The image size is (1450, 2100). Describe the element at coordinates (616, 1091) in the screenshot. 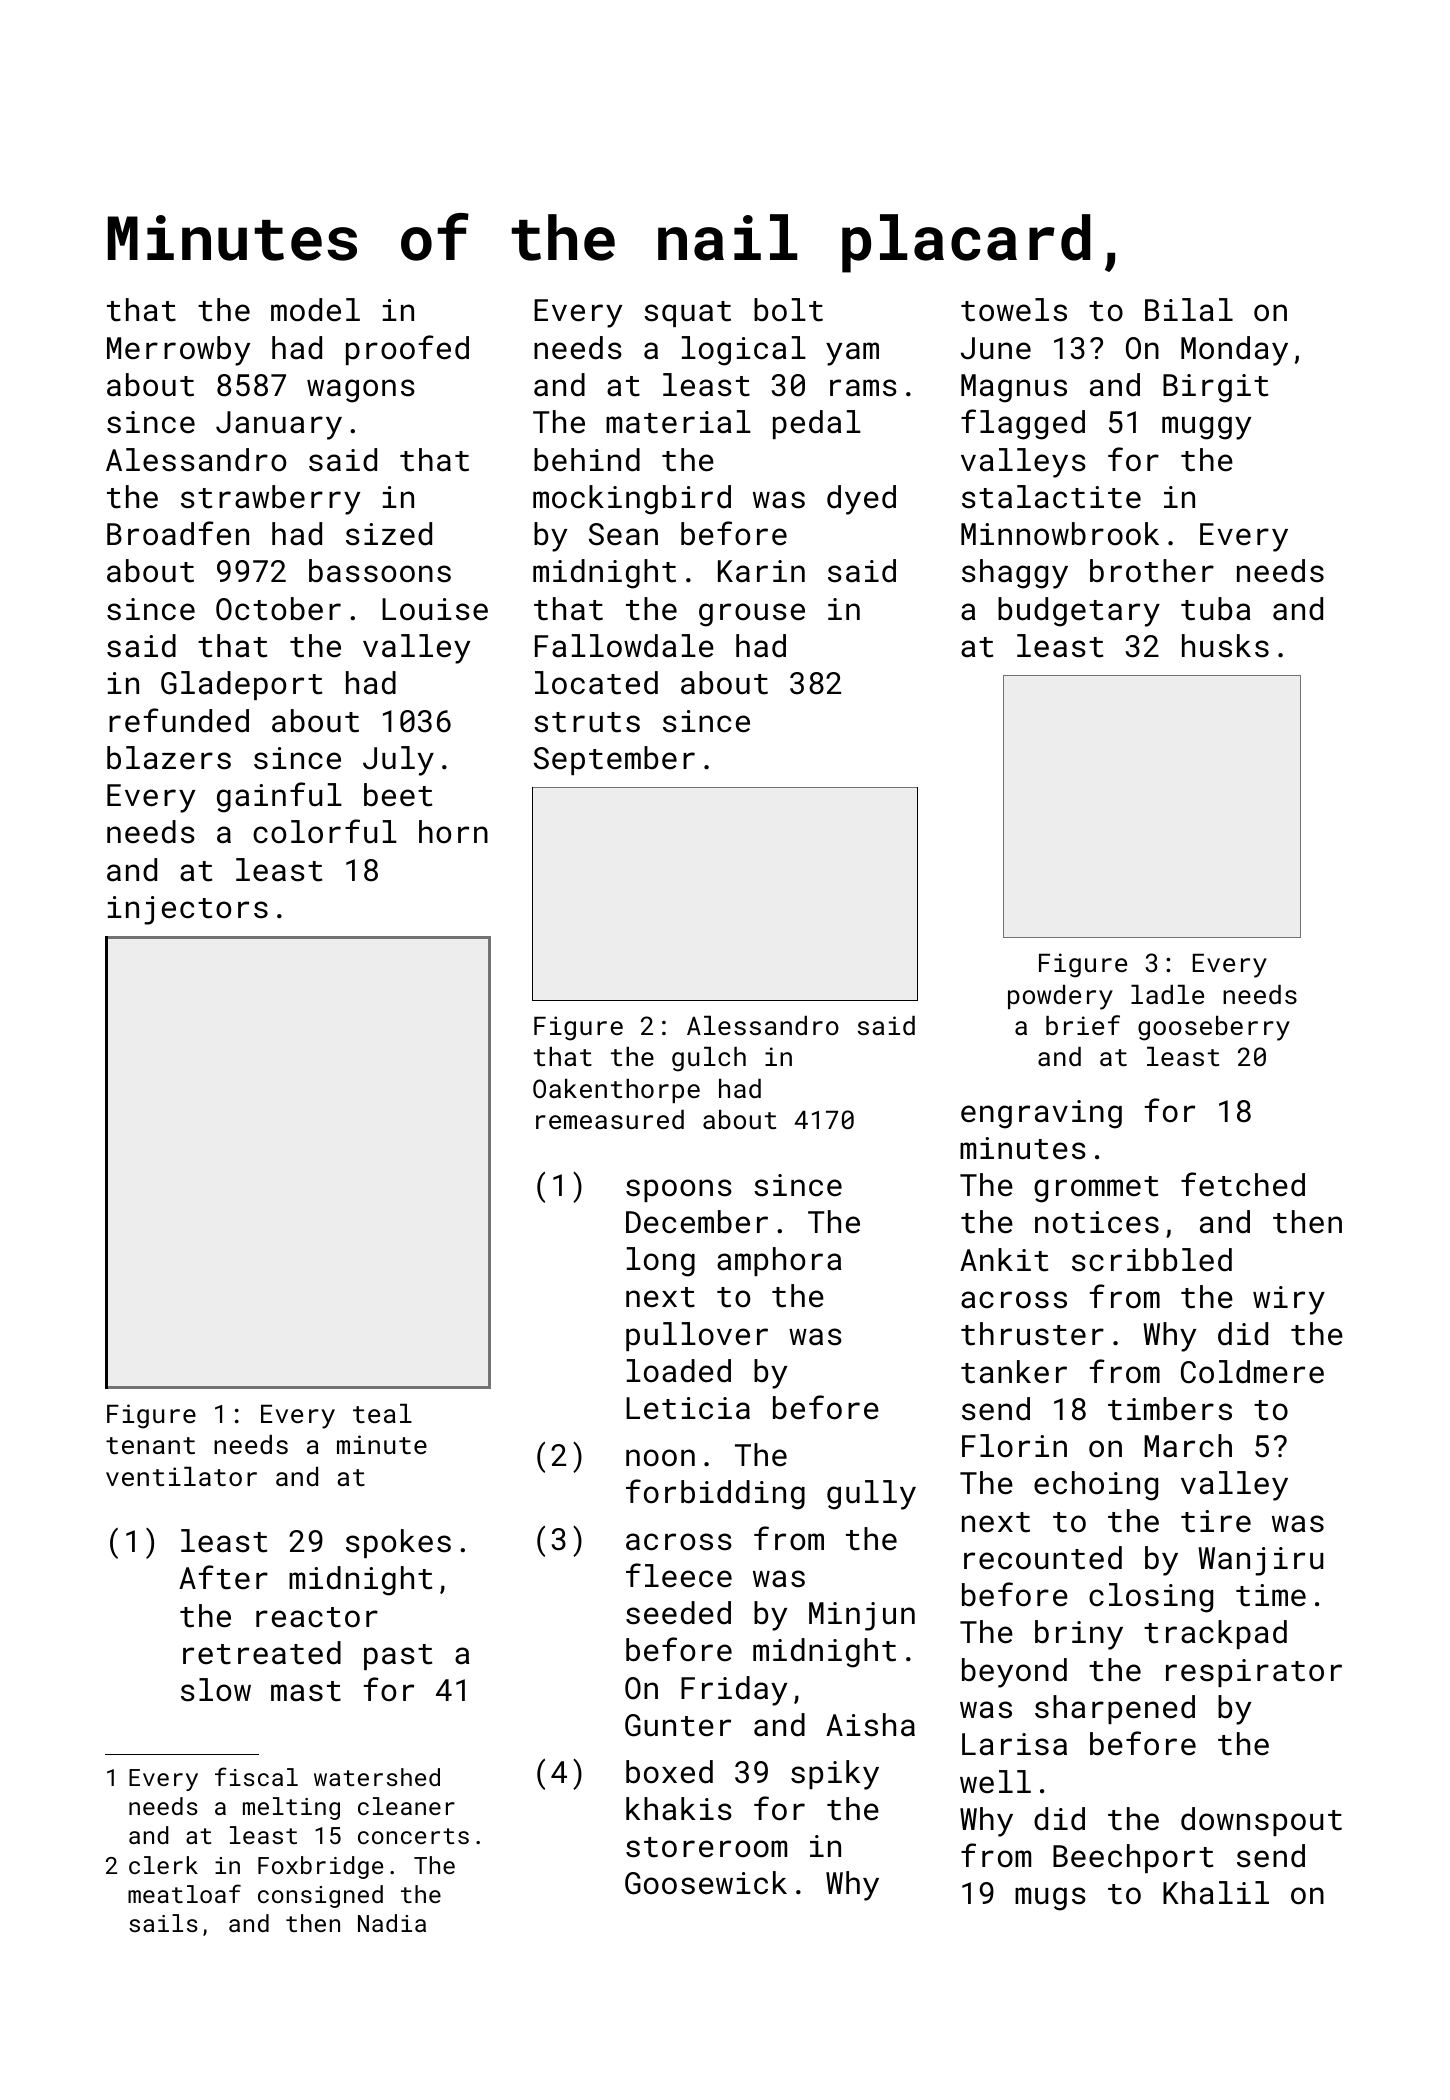

I see `Oakenthorpe` at that location.
